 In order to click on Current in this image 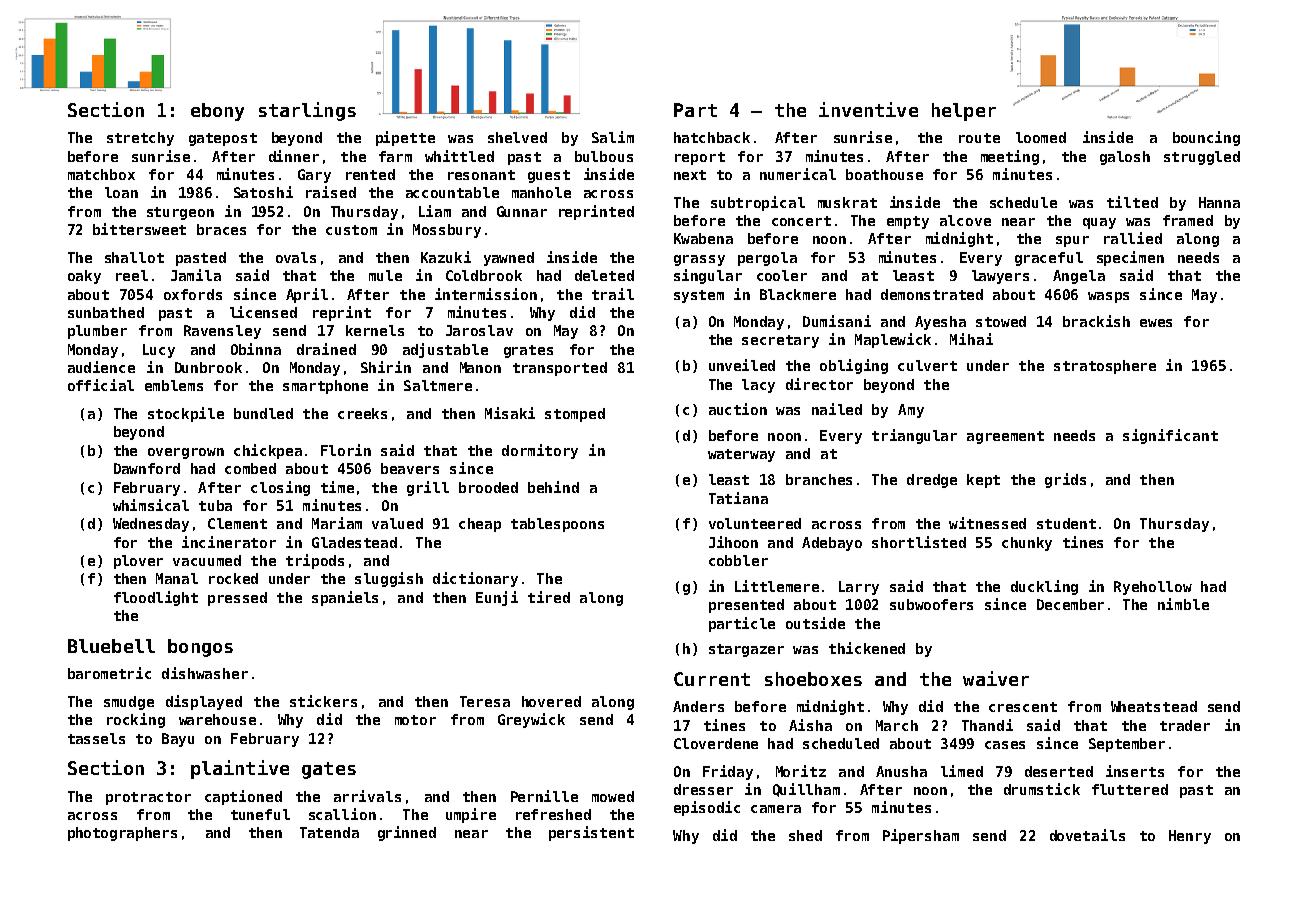, I will do `click(712, 679)`.
